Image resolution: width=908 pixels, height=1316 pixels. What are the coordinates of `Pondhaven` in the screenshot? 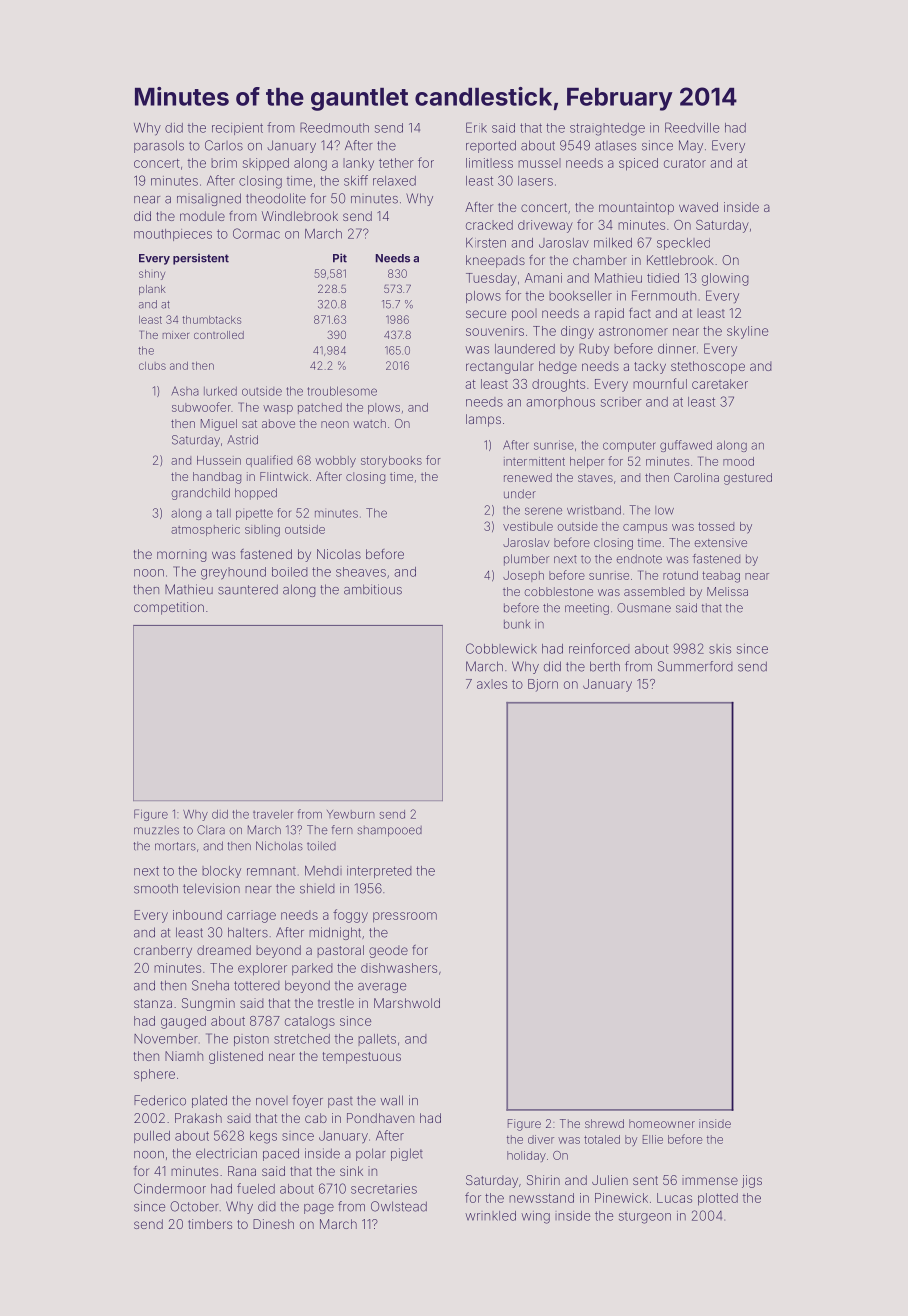 It's located at (380, 1118).
